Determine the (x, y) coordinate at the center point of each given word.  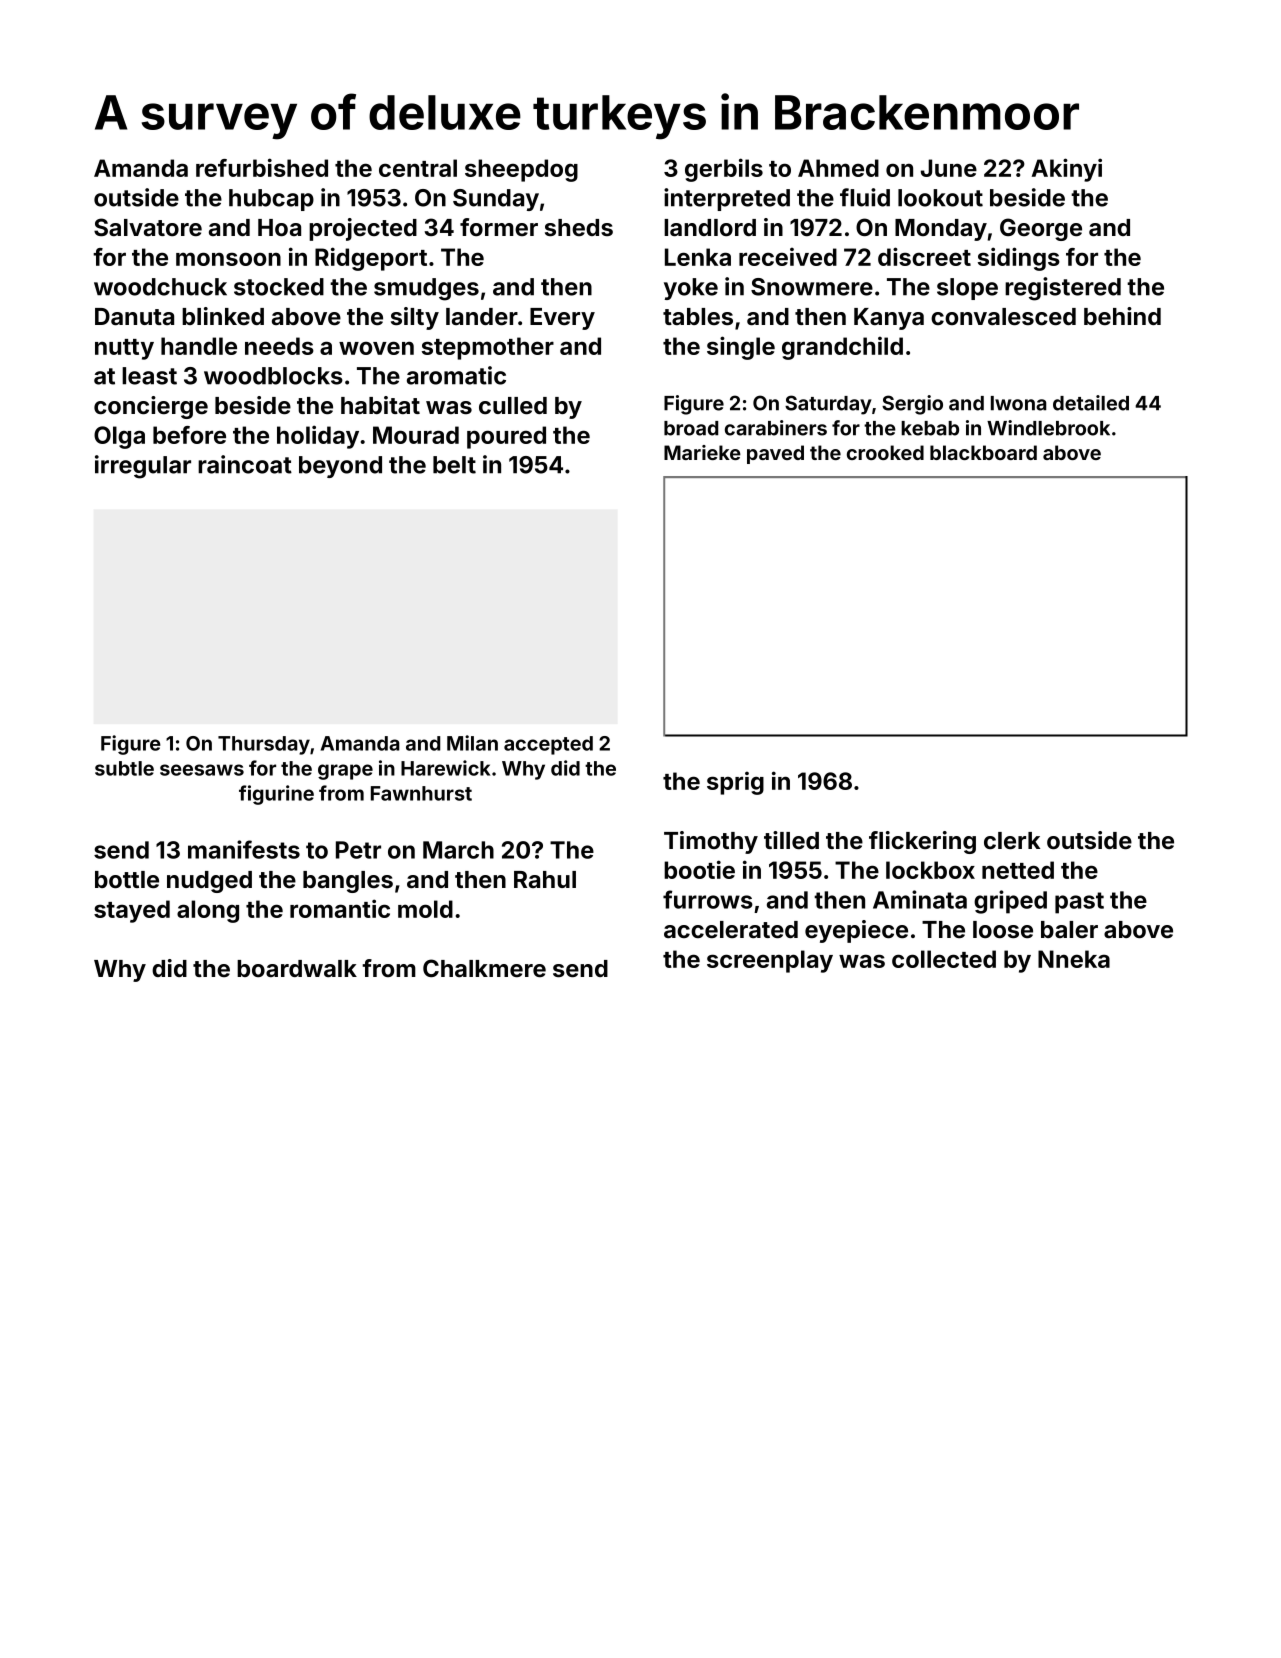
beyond (340, 467)
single (741, 348)
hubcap (271, 200)
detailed (1091, 403)
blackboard (983, 452)
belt (454, 465)
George (1041, 229)
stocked (279, 287)
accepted (548, 745)
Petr (358, 850)
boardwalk (297, 968)
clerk (1012, 840)
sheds (579, 227)
